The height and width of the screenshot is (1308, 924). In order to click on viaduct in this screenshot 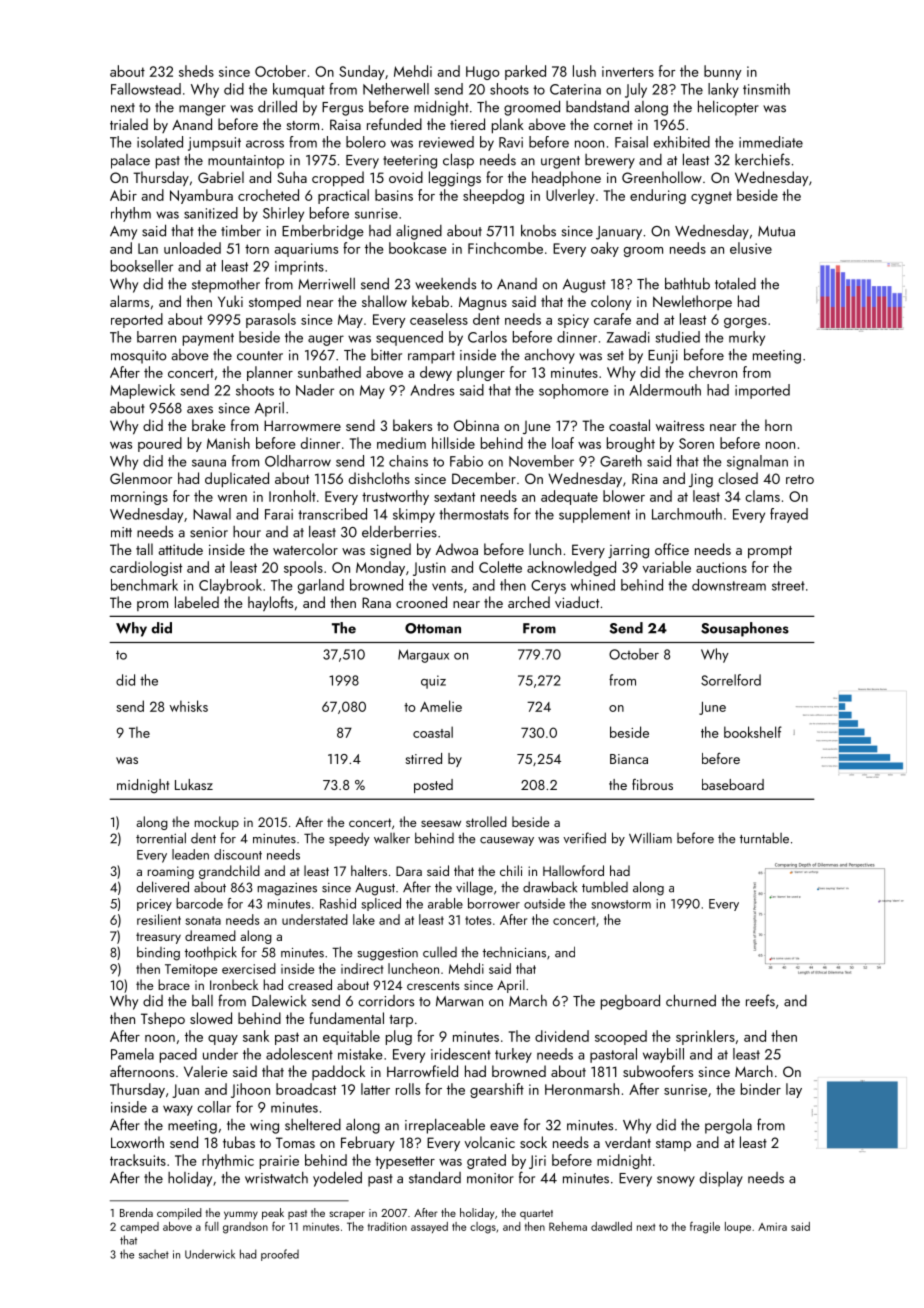, I will do `click(577, 602)`.
